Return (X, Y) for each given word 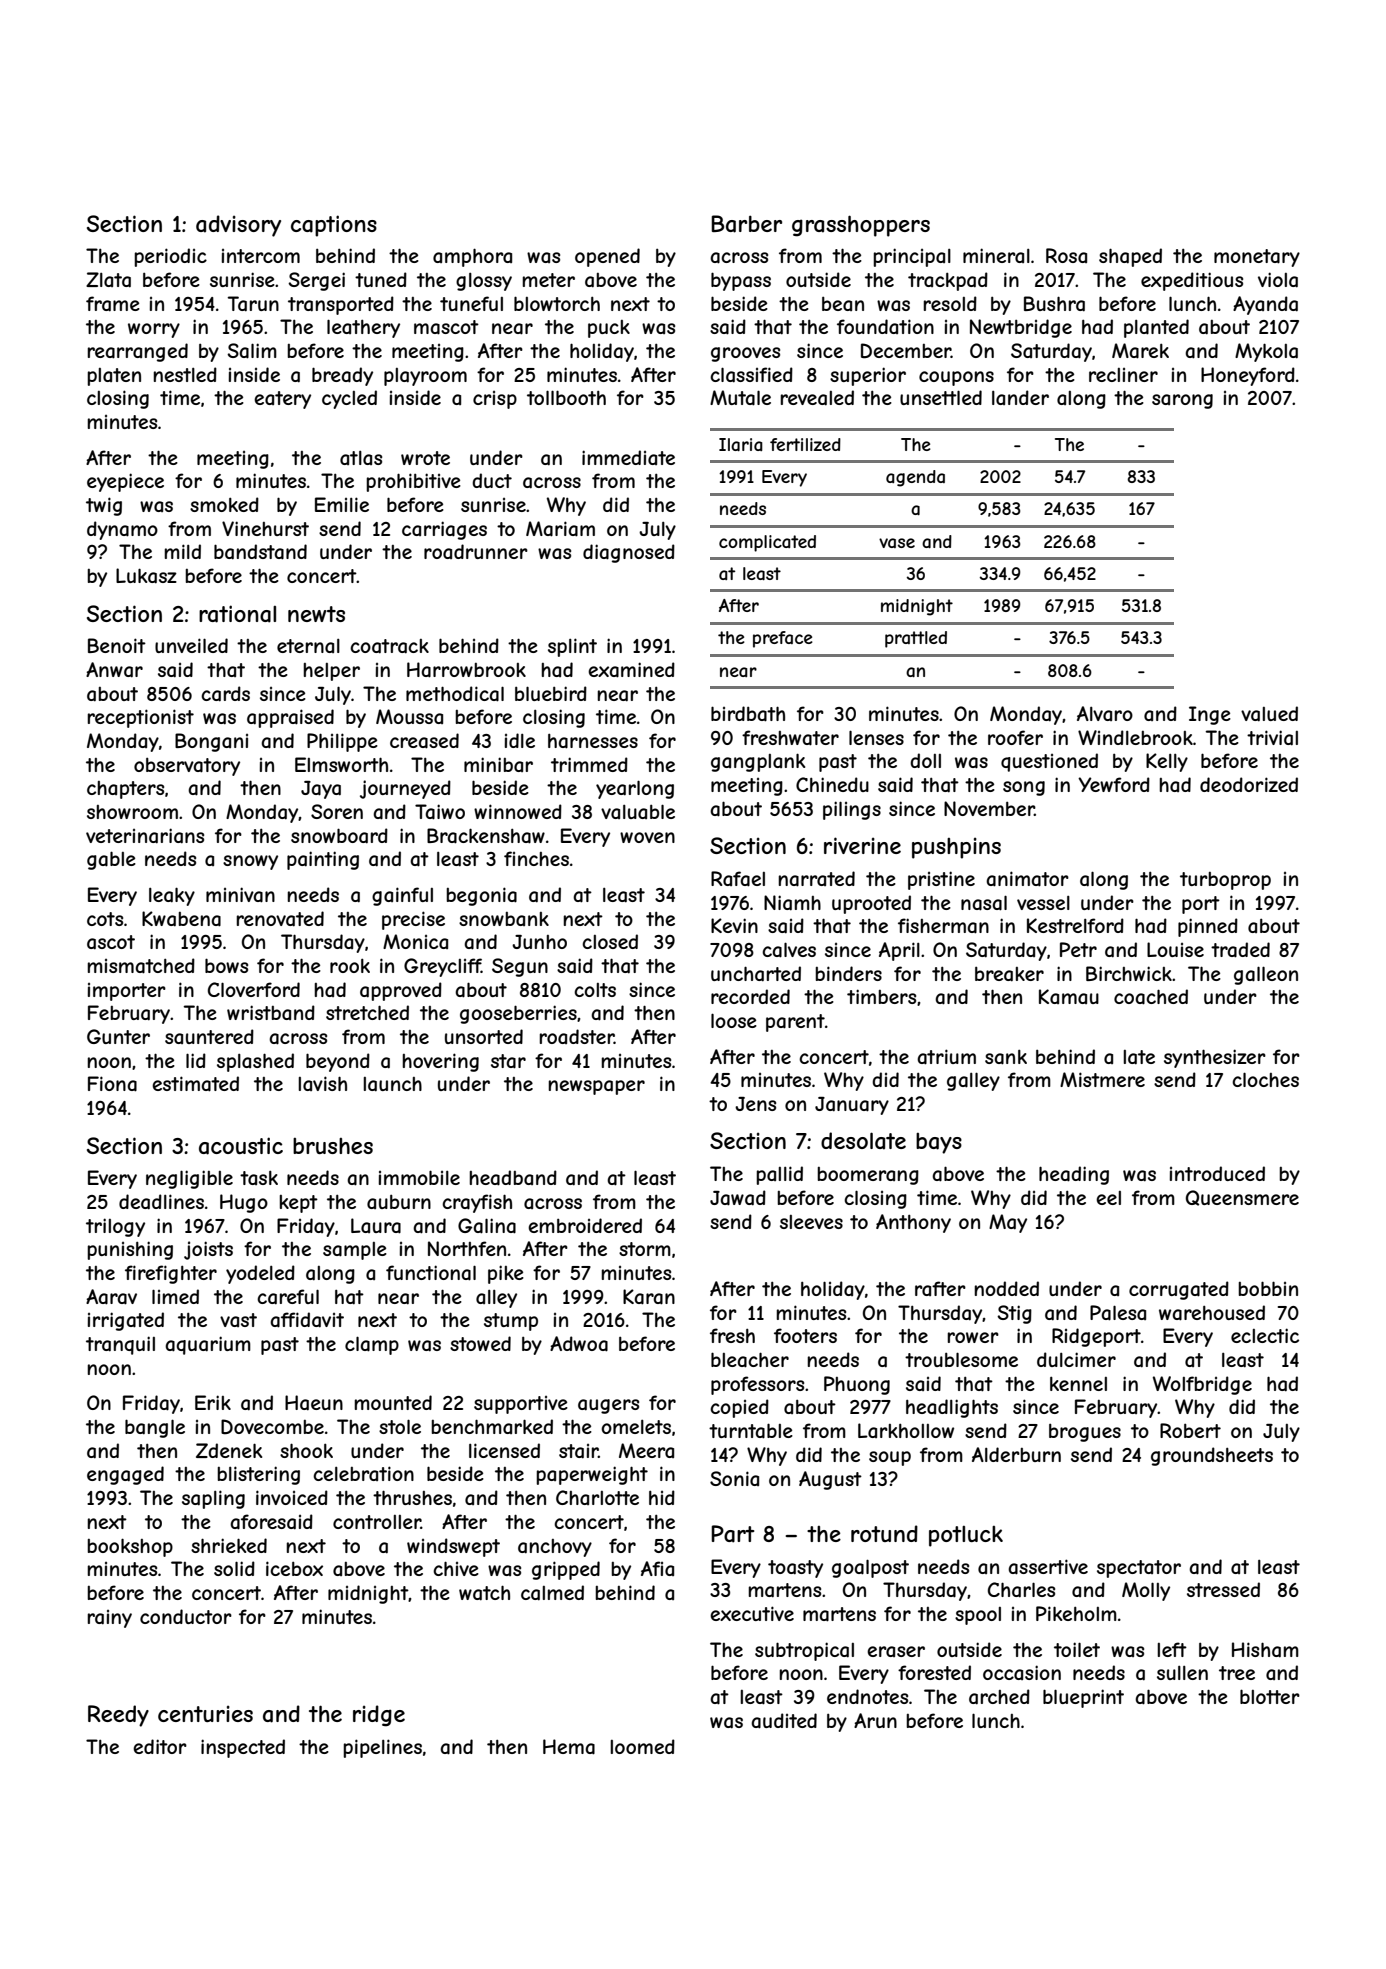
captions (334, 226)
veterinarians (145, 836)
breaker (1009, 974)
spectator (1139, 1569)
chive (456, 1568)
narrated (816, 879)
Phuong (857, 1385)
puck (609, 329)
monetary (1257, 258)
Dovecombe (272, 1427)
